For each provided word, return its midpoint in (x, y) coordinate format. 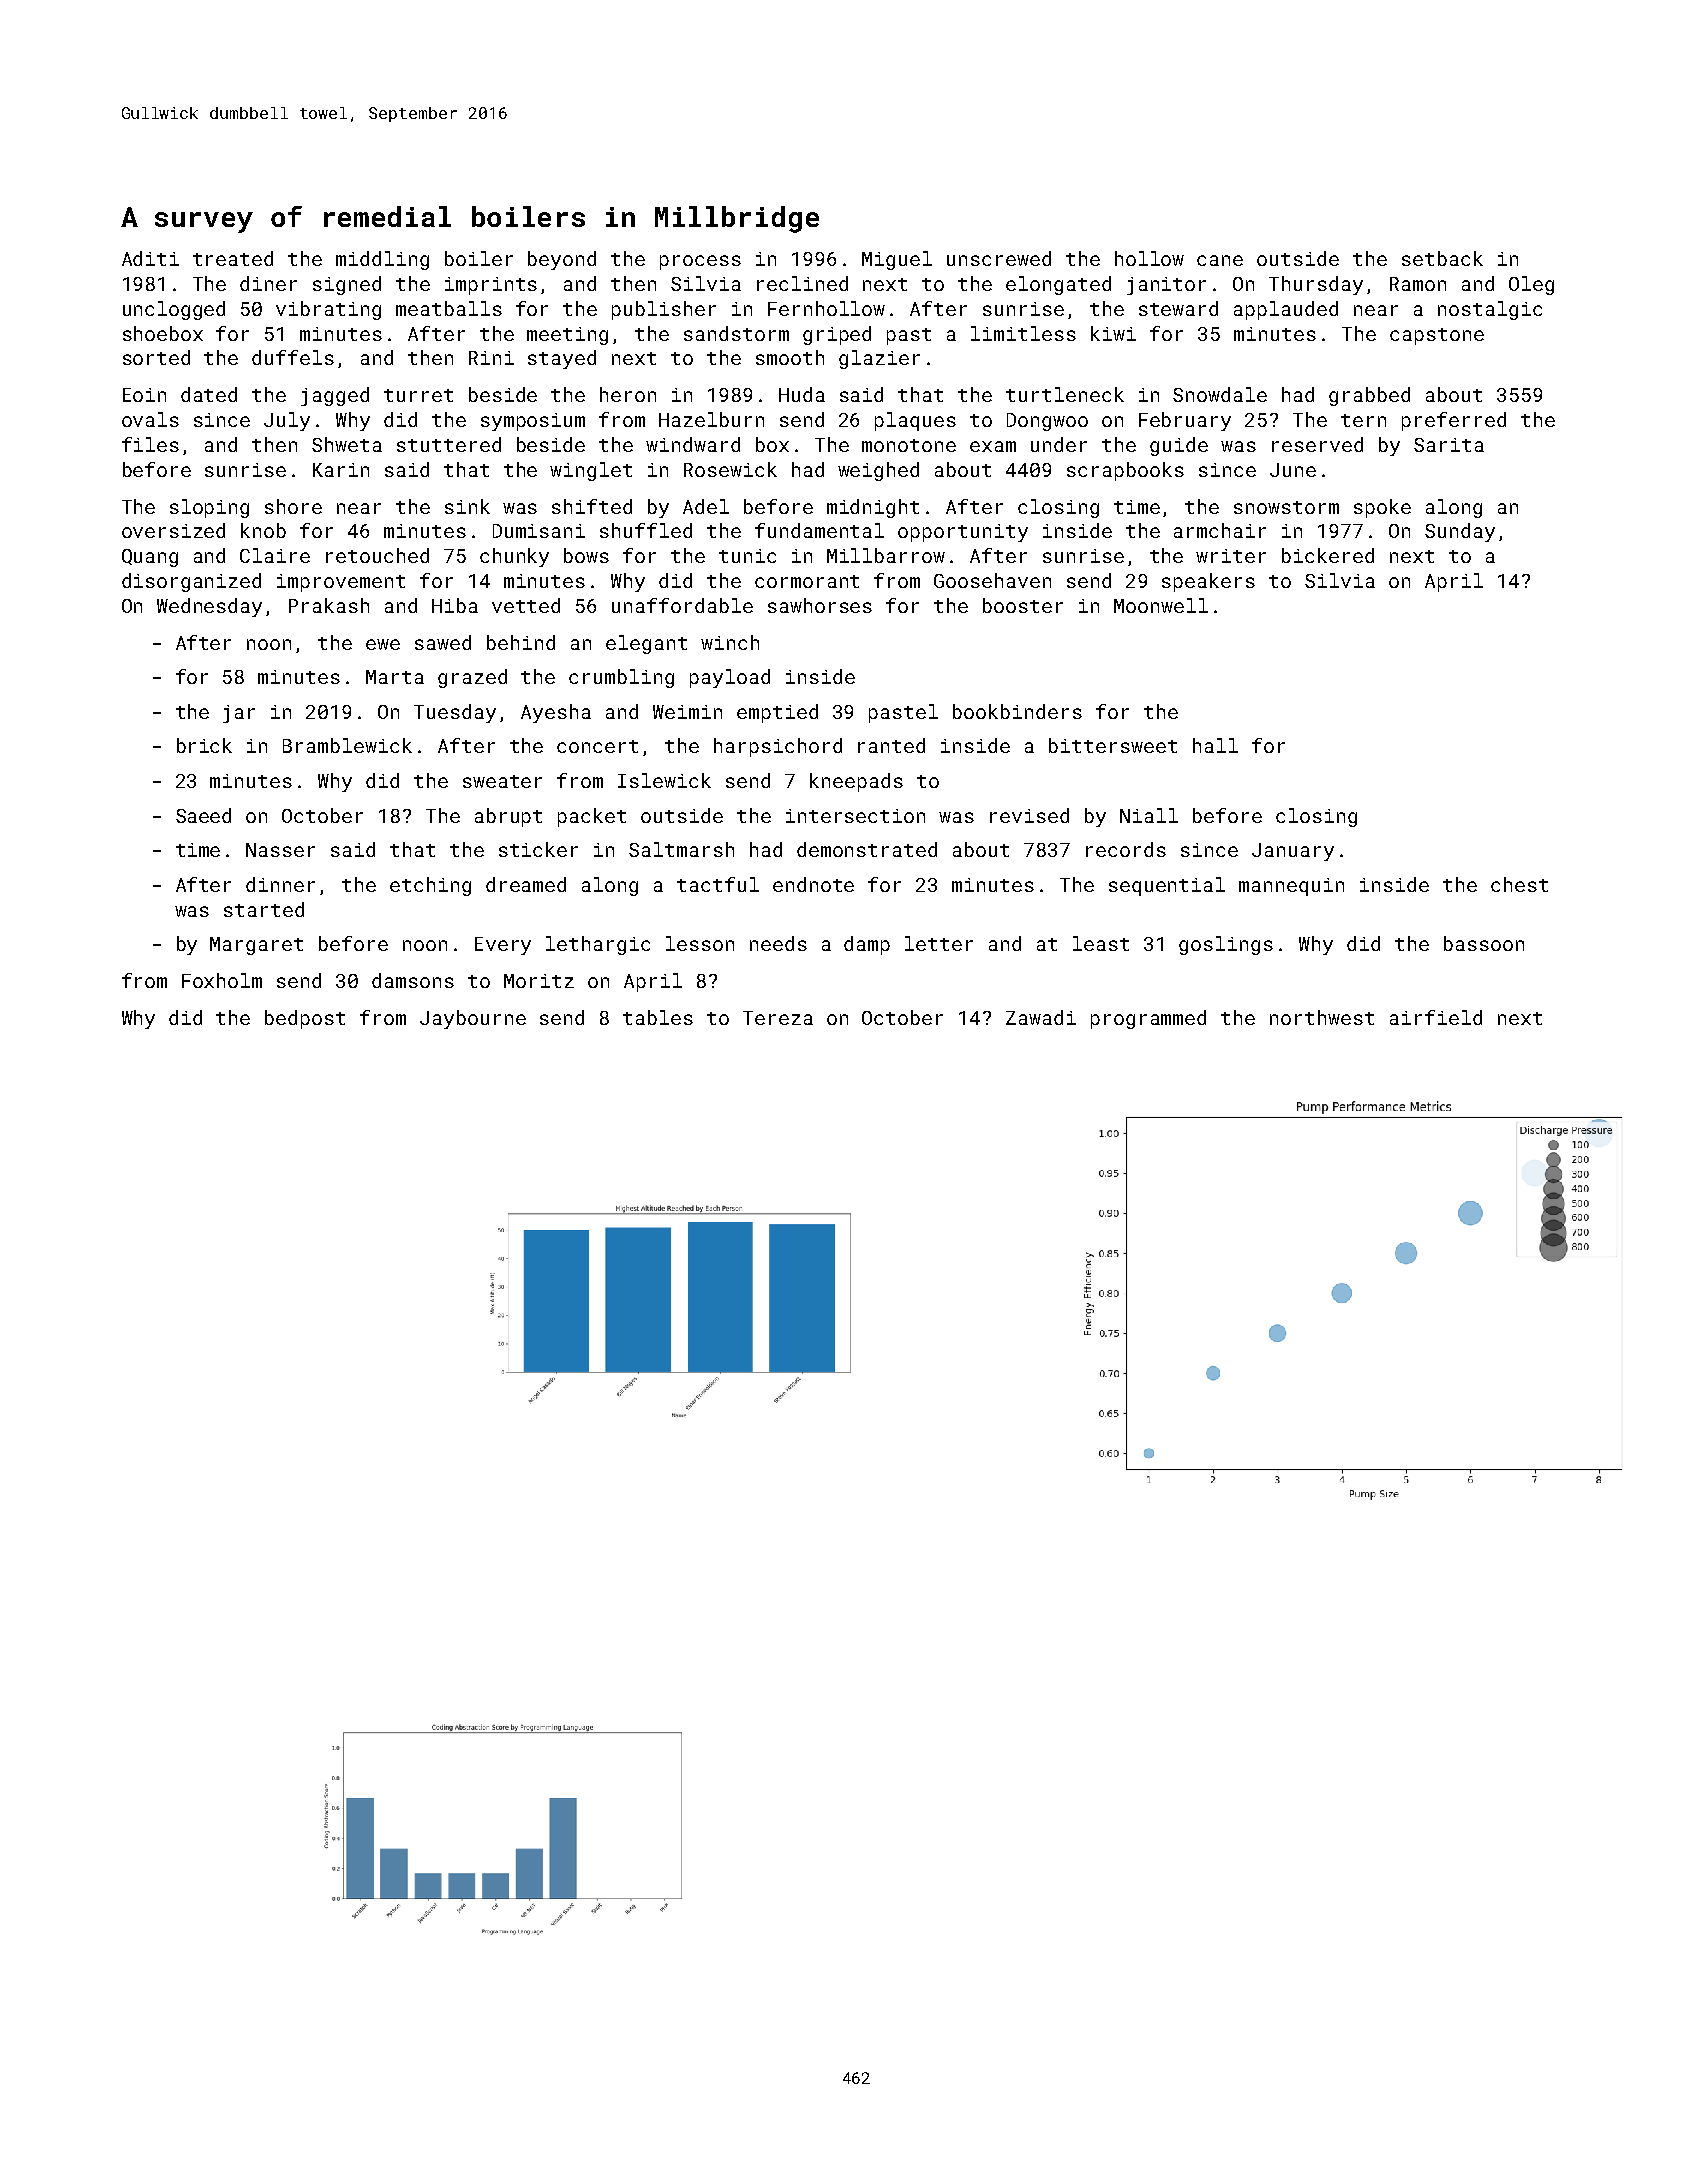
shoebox (163, 333)
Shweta (347, 444)
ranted (891, 745)
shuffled (646, 530)
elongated (1058, 285)
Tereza (778, 1018)
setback (1442, 258)
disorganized (191, 582)
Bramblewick (347, 745)
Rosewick (730, 469)
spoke (1382, 508)
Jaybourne (473, 1019)
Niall (1149, 815)
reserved (1317, 444)
